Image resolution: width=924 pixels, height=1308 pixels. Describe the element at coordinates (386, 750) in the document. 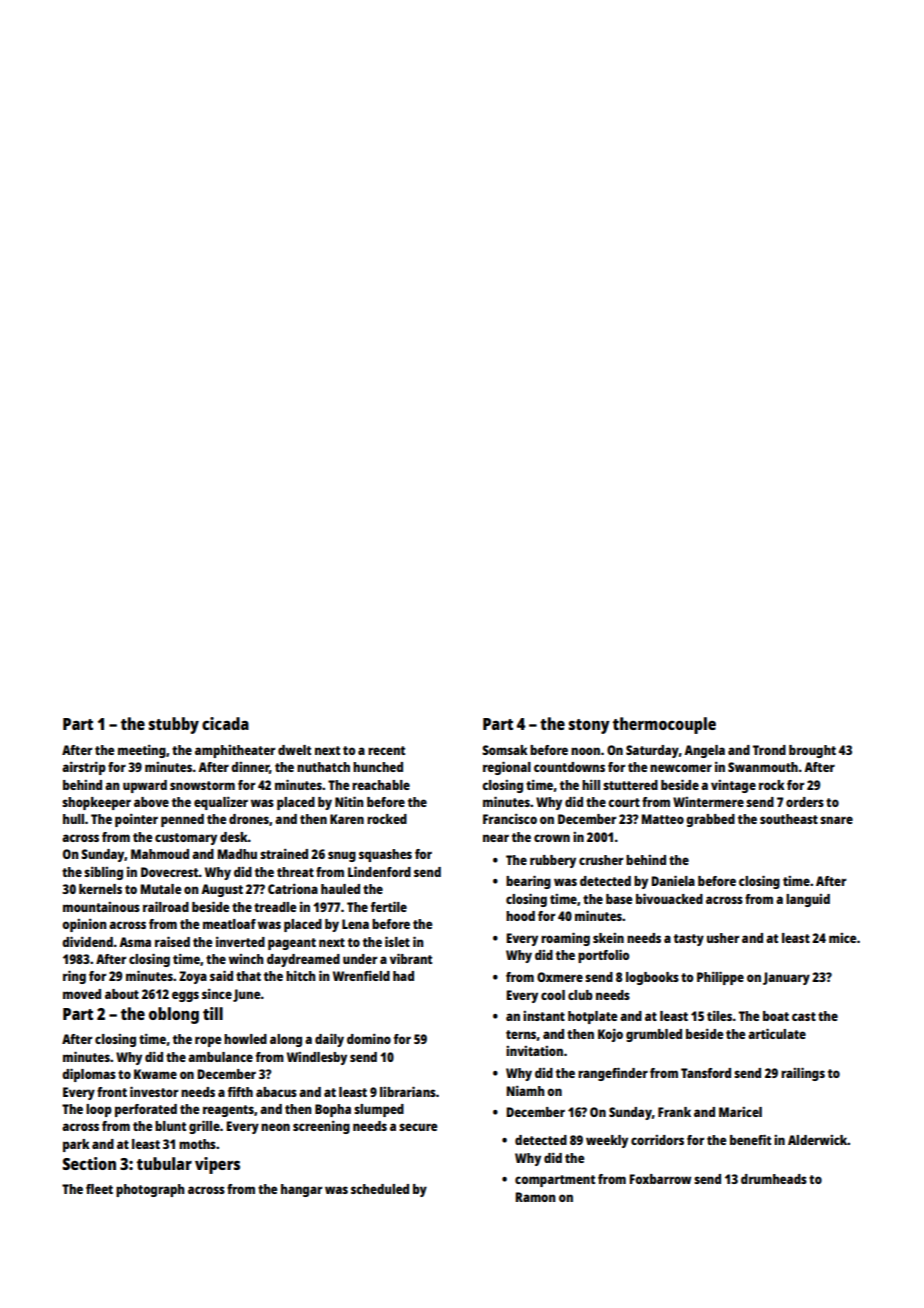

I see `recent` at that location.
